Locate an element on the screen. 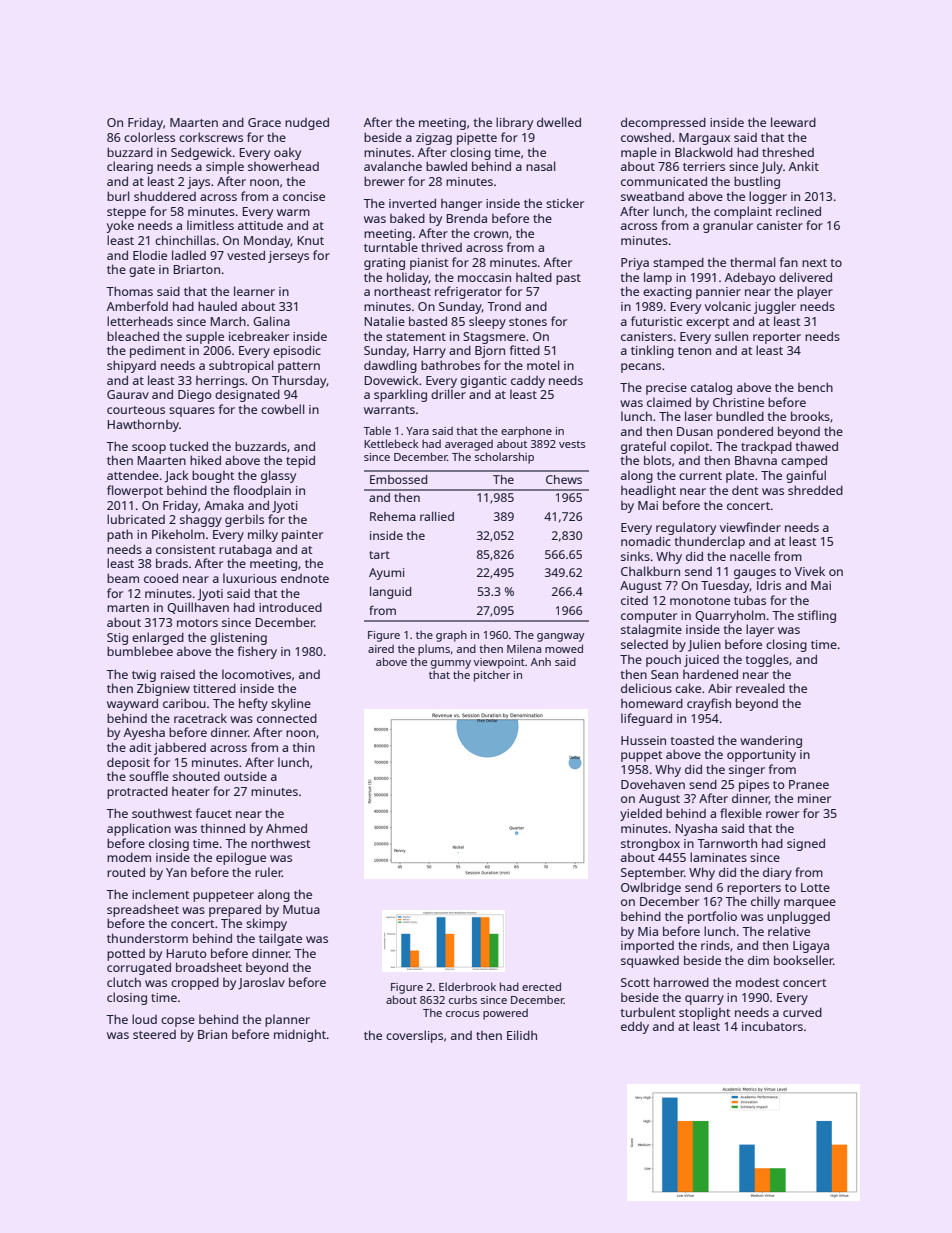  graph is located at coordinates (451, 636).
